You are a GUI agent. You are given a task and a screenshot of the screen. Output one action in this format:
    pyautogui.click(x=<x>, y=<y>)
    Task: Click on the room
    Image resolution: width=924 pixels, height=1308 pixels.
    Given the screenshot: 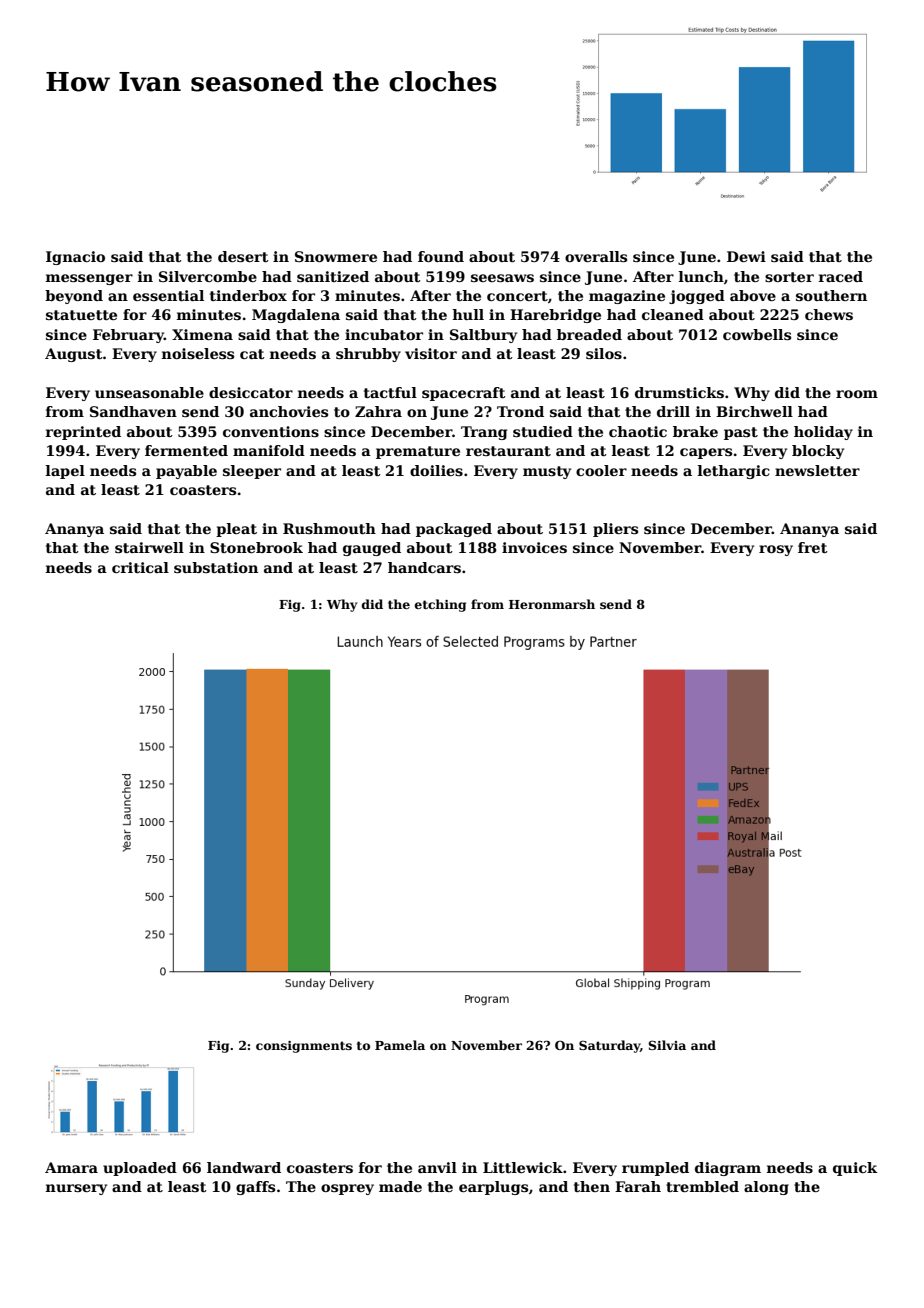 What is the action you would take?
    pyautogui.click(x=857, y=394)
